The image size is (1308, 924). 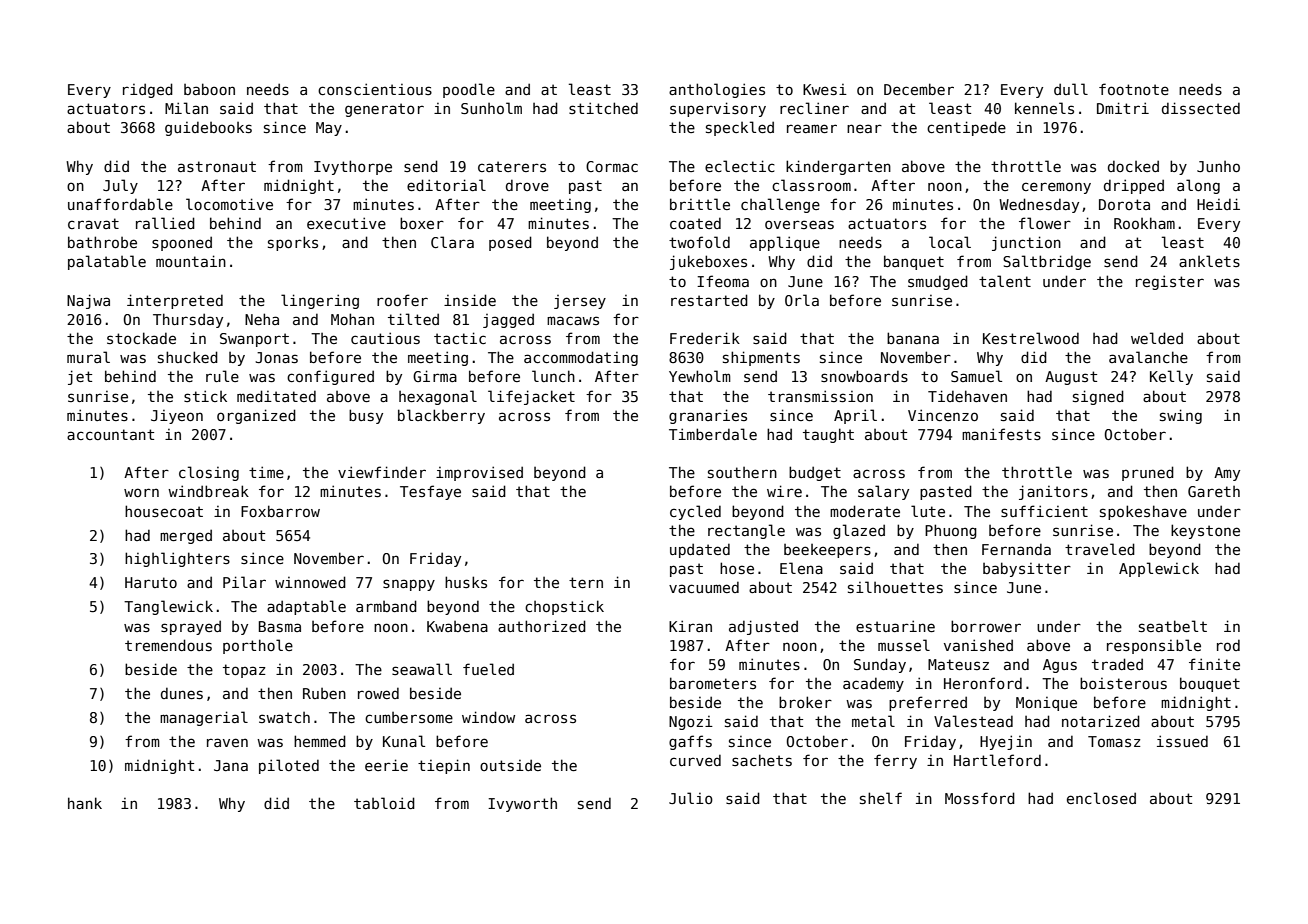 I want to click on Kelly, so click(x=1171, y=377).
